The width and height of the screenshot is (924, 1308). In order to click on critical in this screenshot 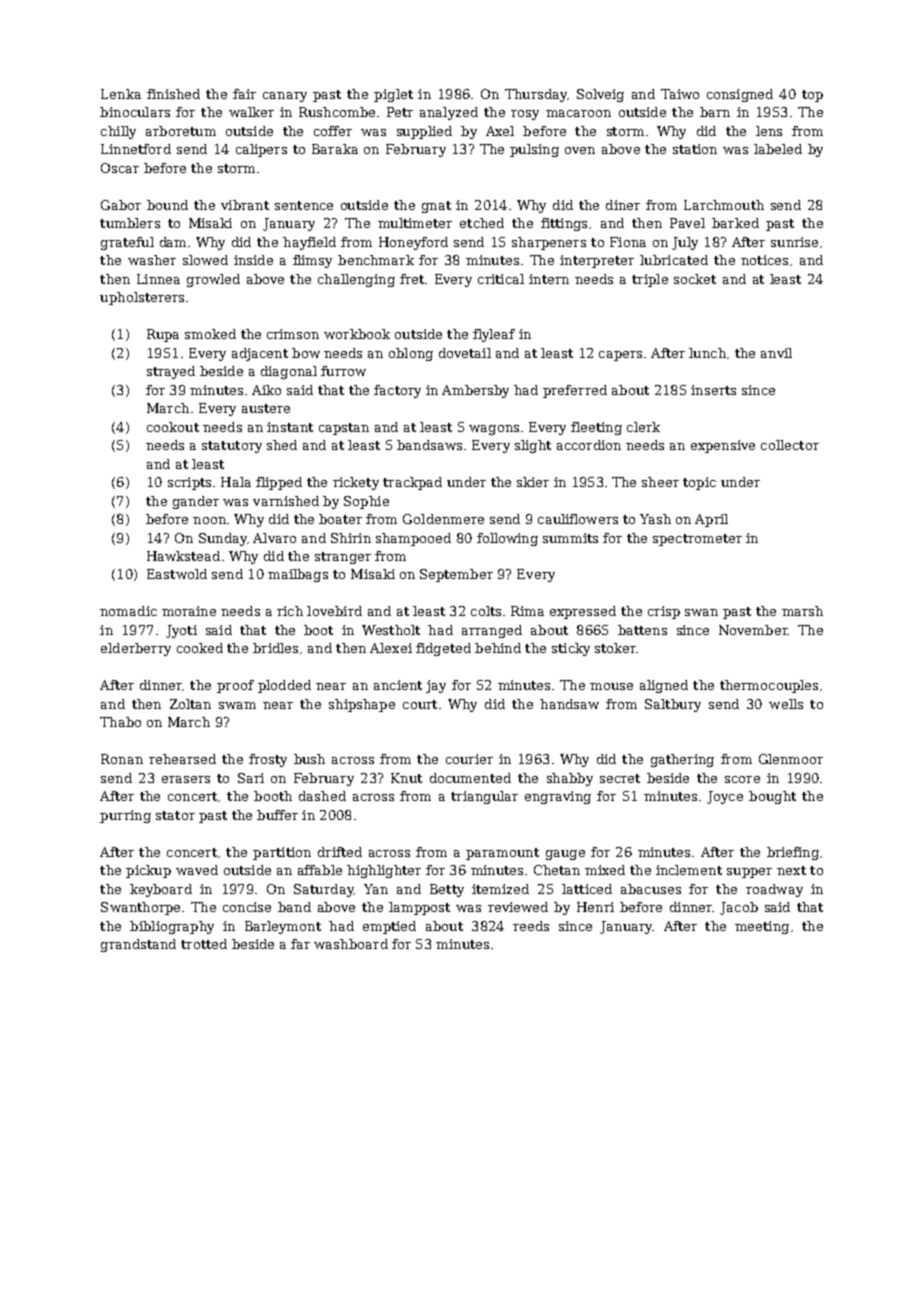, I will do `click(501, 279)`.
